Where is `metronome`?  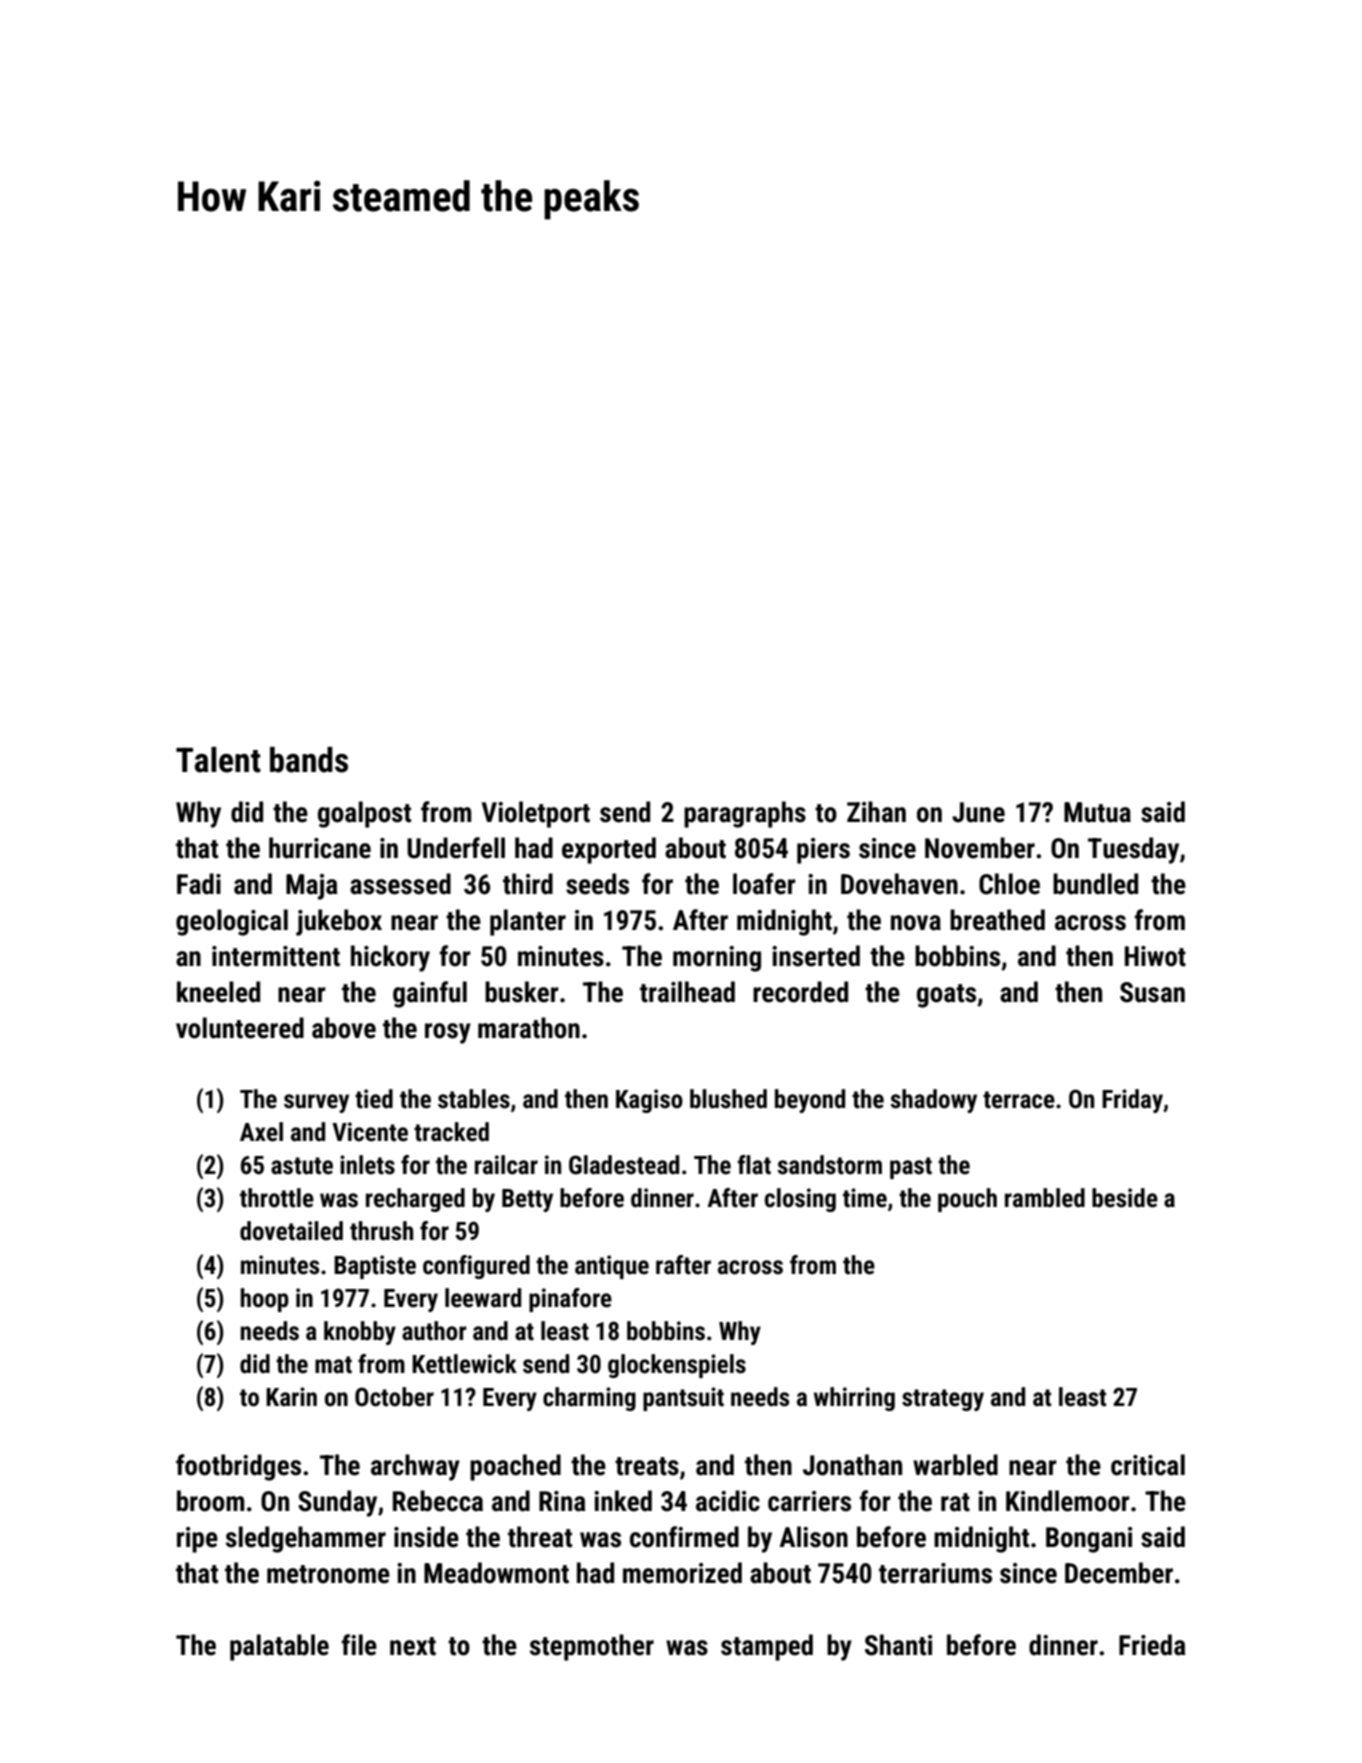
metronome is located at coordinates (328, 1574).
